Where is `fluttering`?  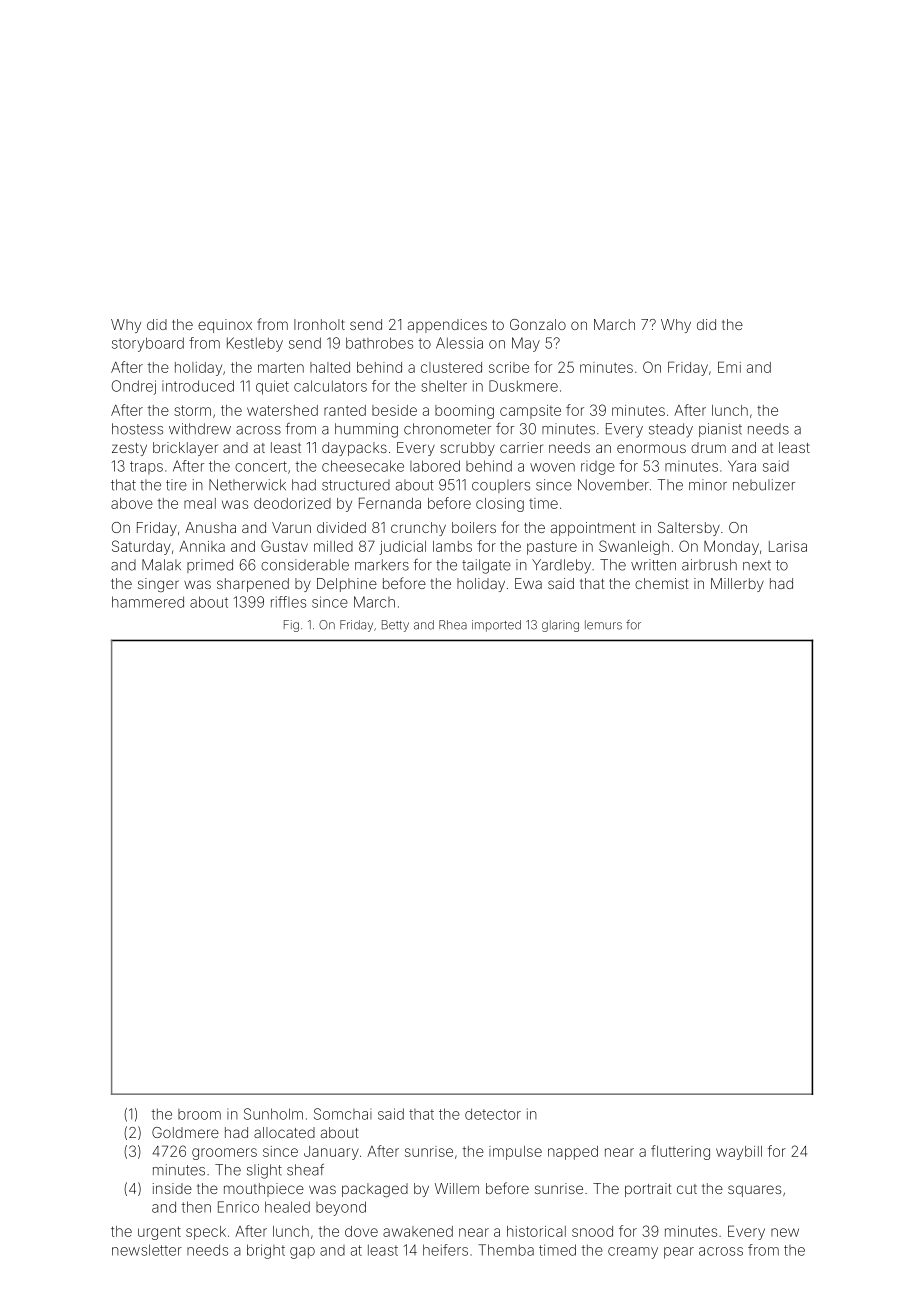 fluttering is located at coordinates (680, 1152).
